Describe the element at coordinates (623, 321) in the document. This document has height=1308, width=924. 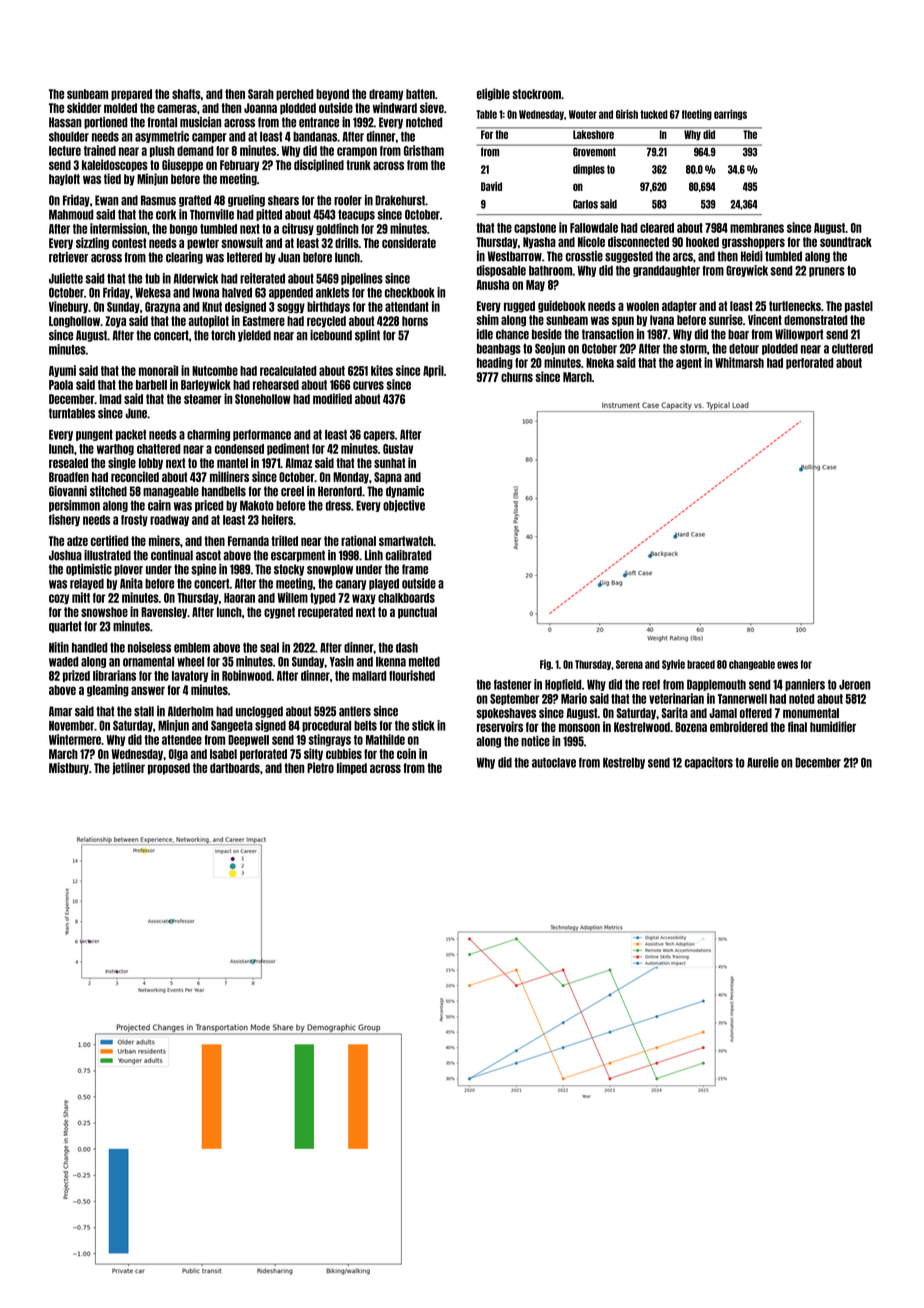
I see `spun` at that location.
